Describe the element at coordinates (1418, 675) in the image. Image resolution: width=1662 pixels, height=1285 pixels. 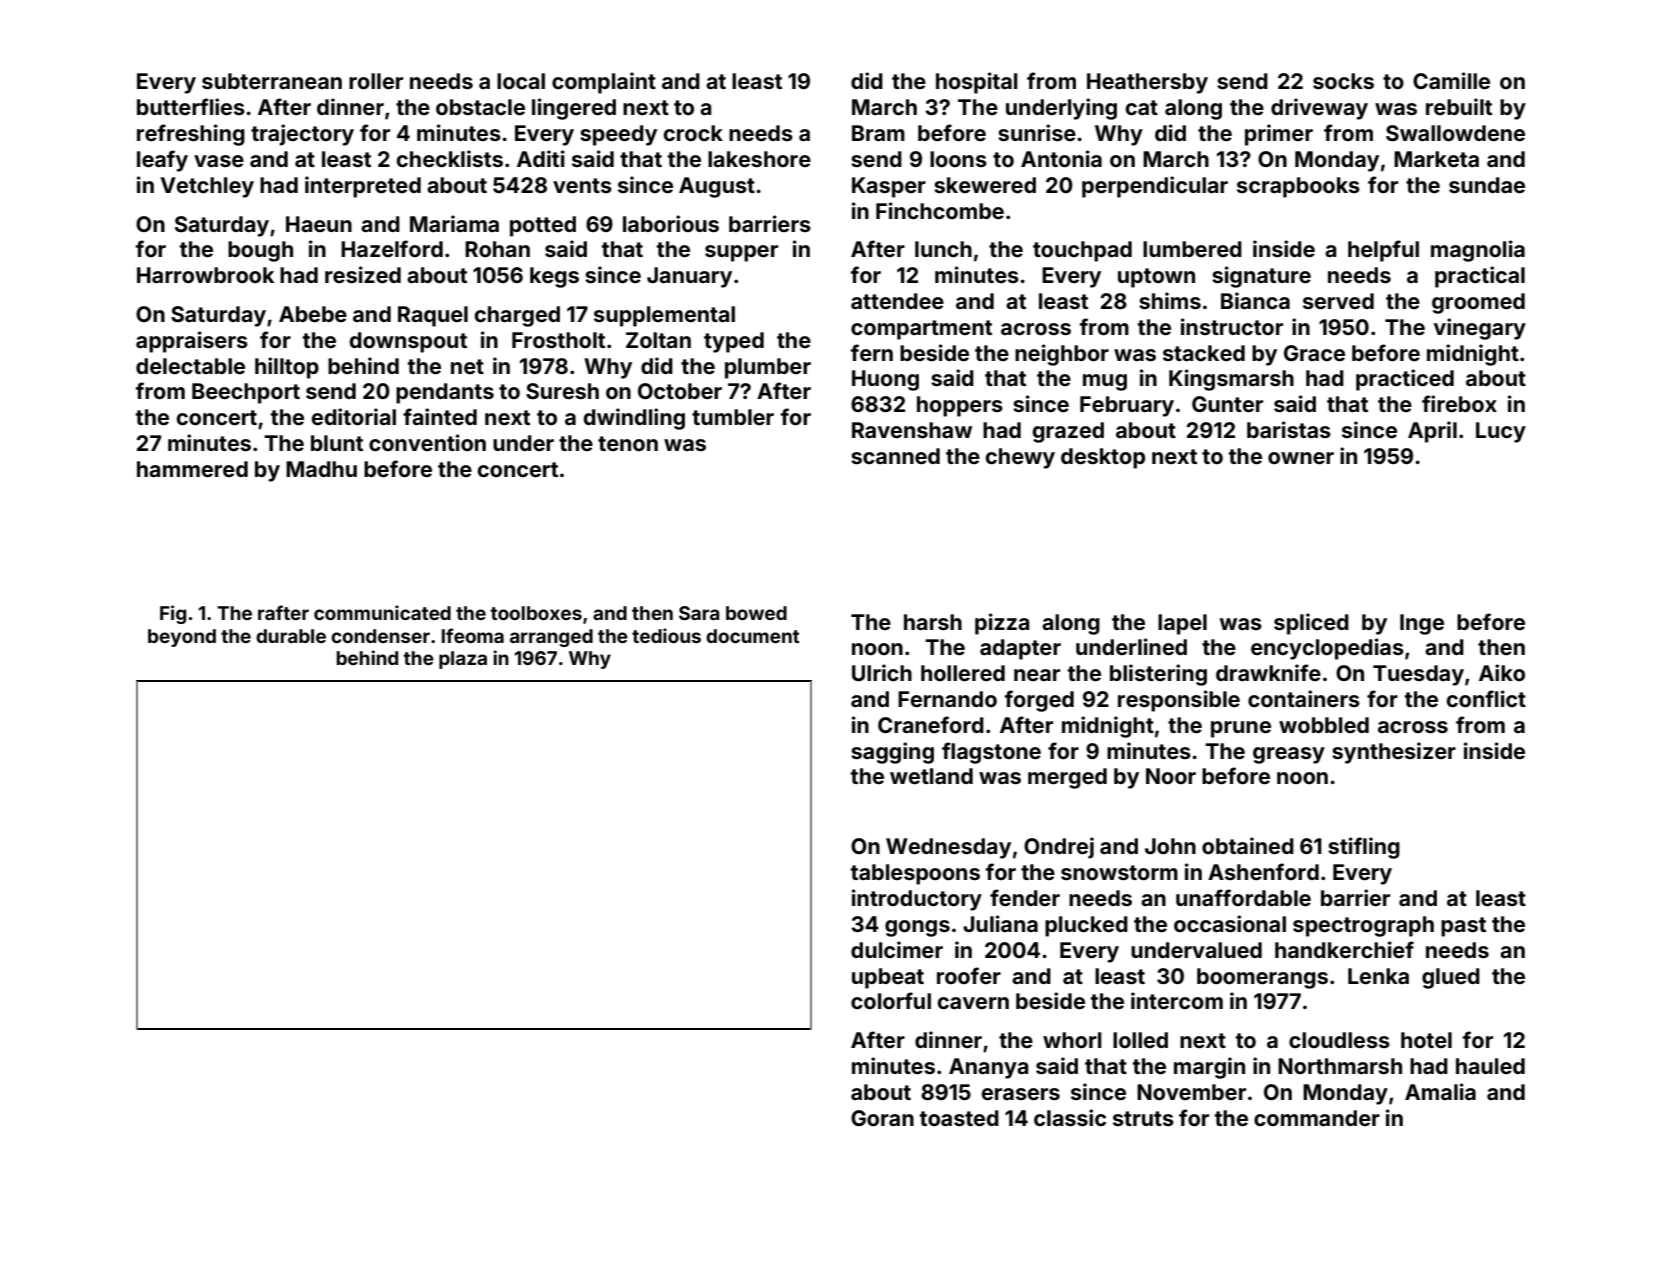
I see `Tuesday` at that location.
